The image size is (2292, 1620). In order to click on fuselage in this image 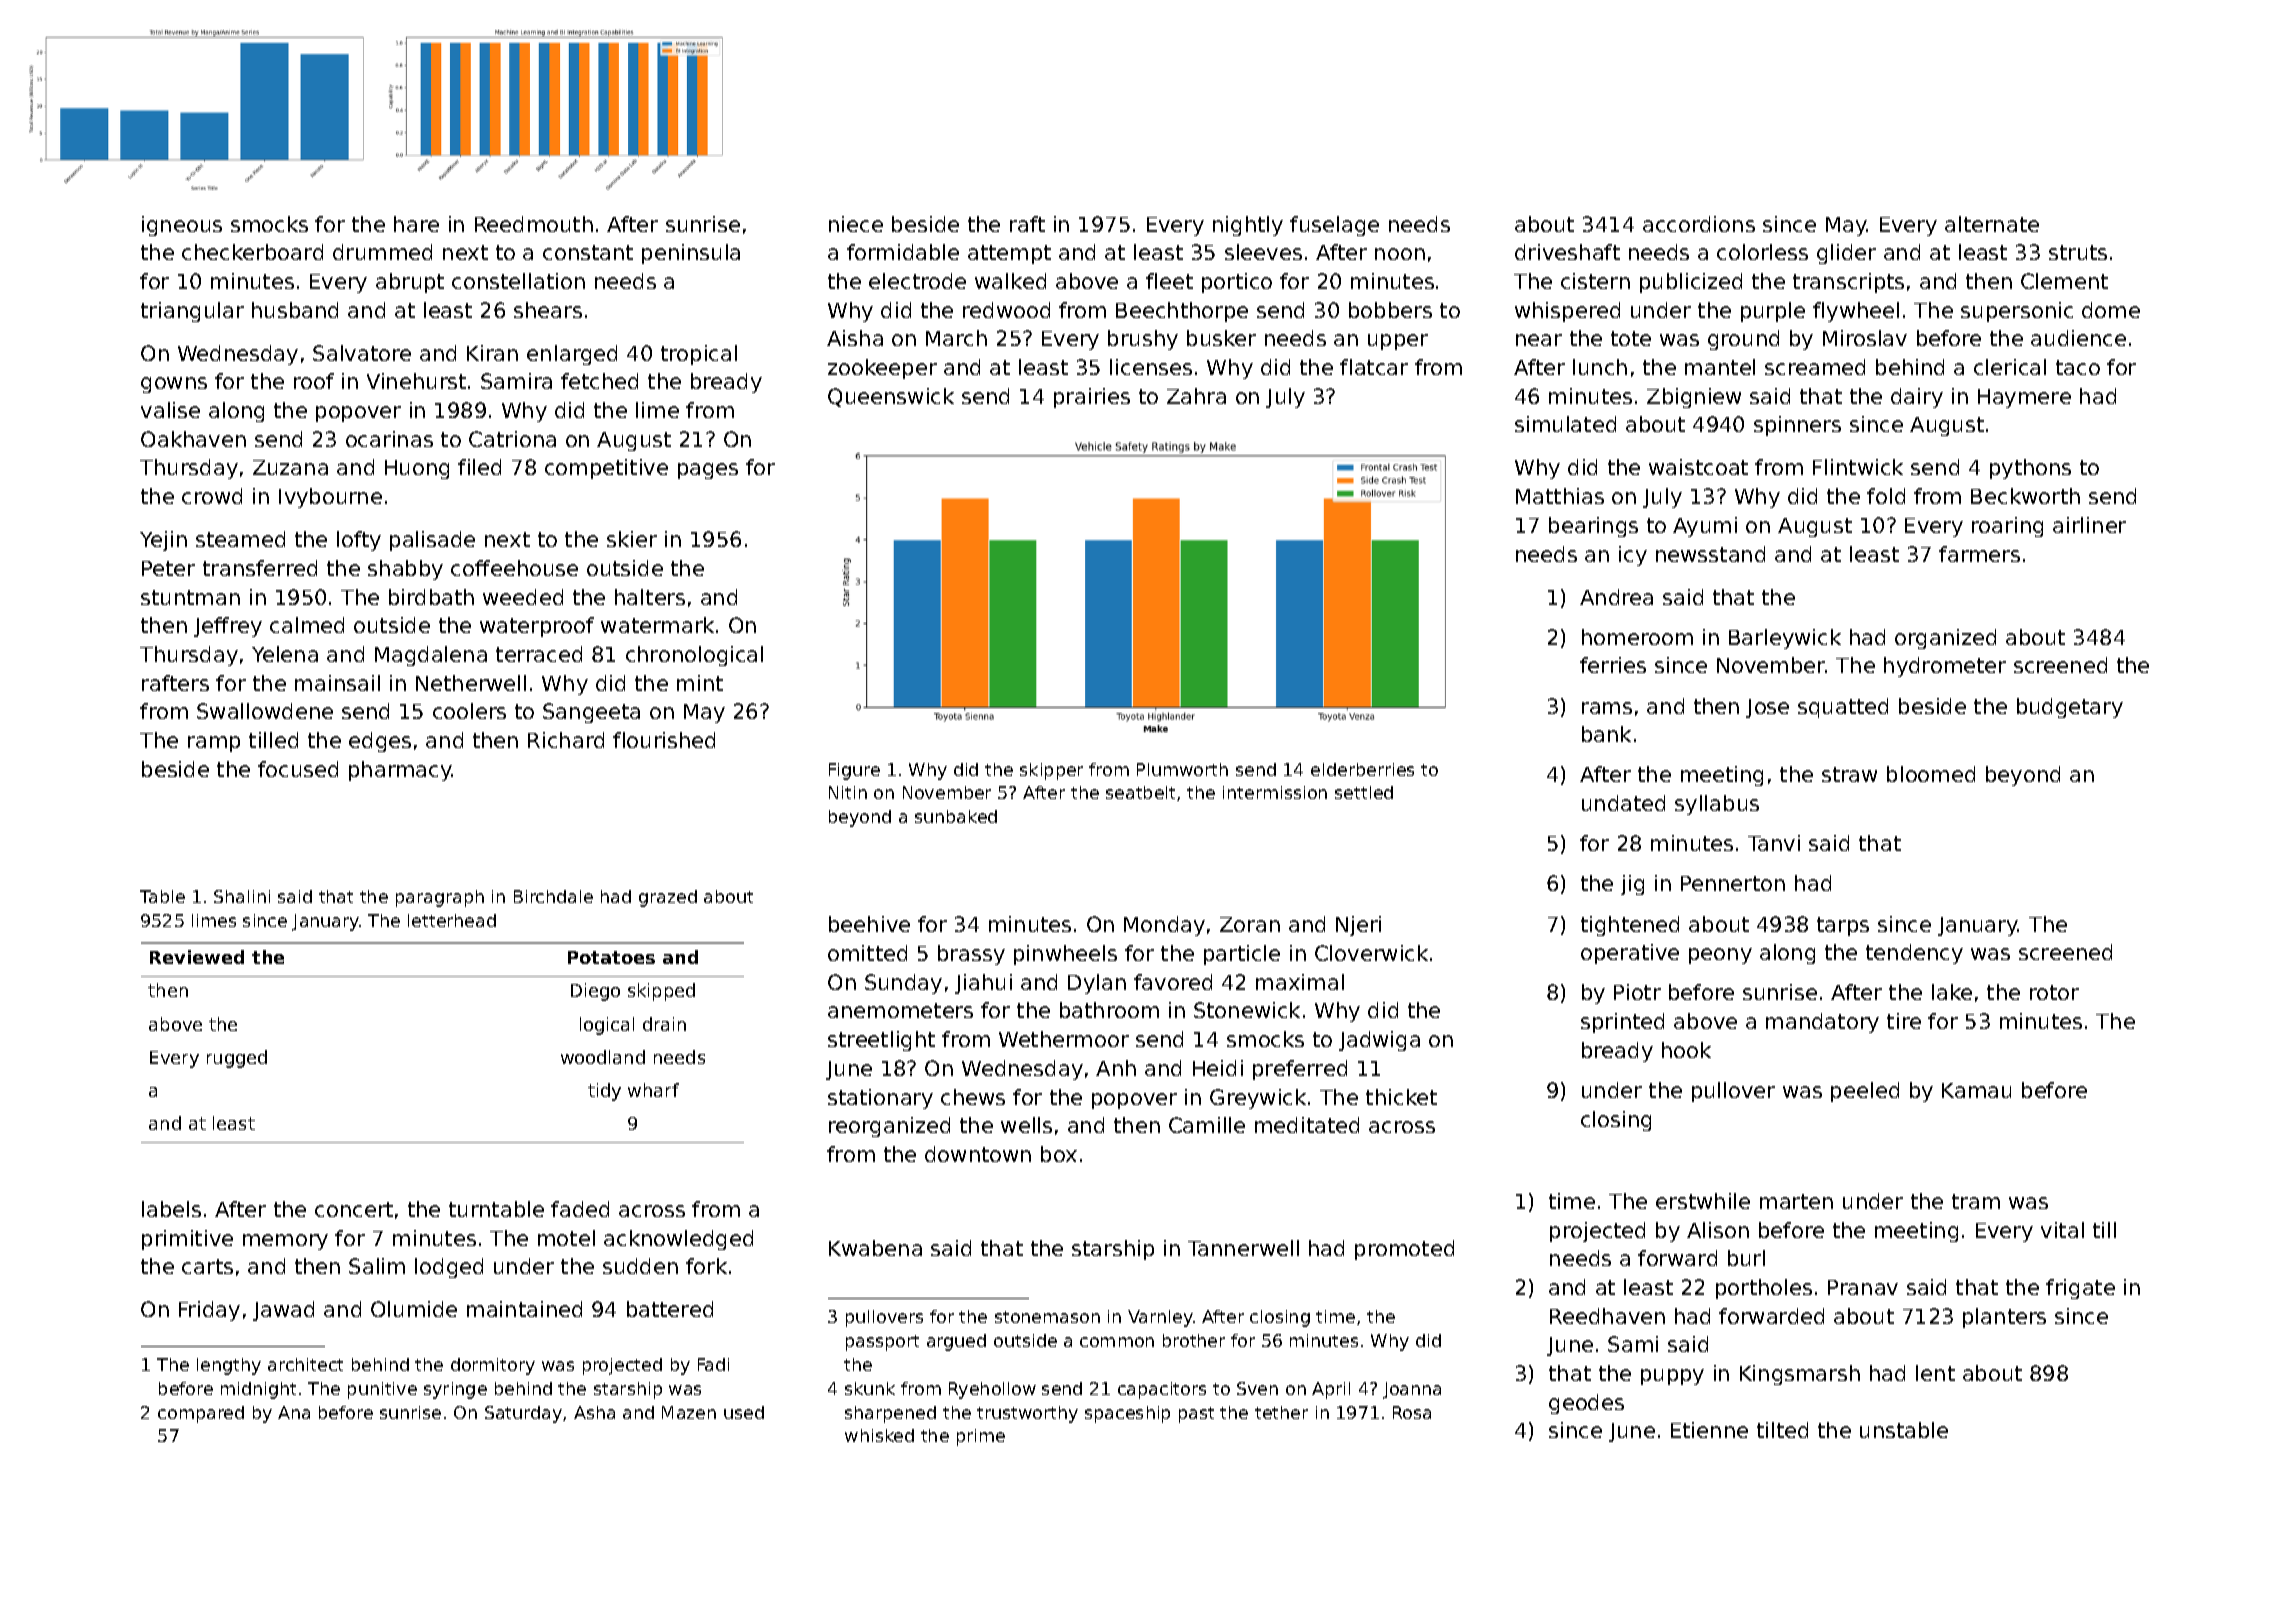, I will do `click(1334, 226)`.
